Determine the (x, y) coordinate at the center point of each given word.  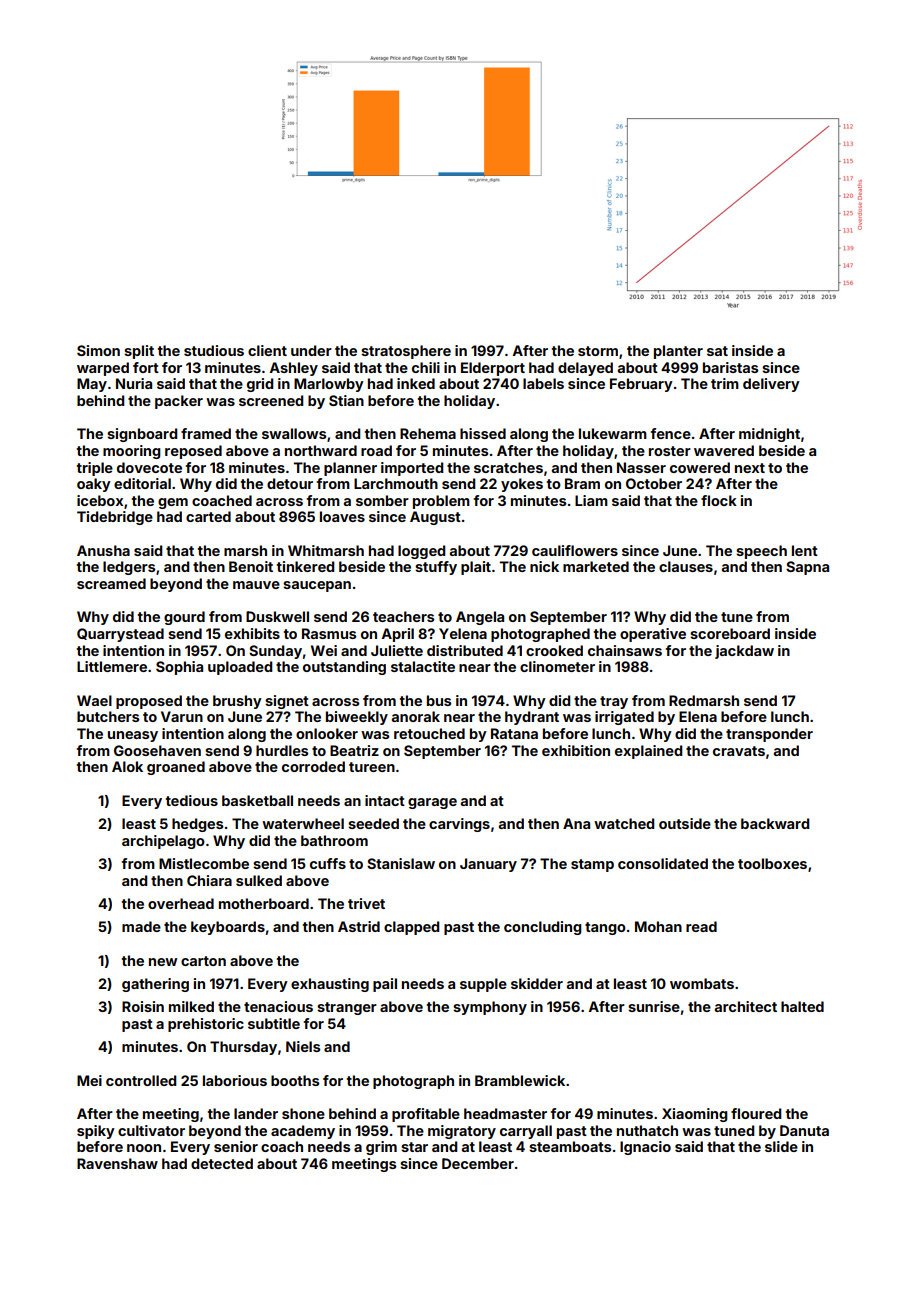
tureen (372, 767)
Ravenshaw (117, 1163)
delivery (771, 385)
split (139, 352)
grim (381, 1148)
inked (416, 383)
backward (775, 823)
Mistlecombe (204, 863)
